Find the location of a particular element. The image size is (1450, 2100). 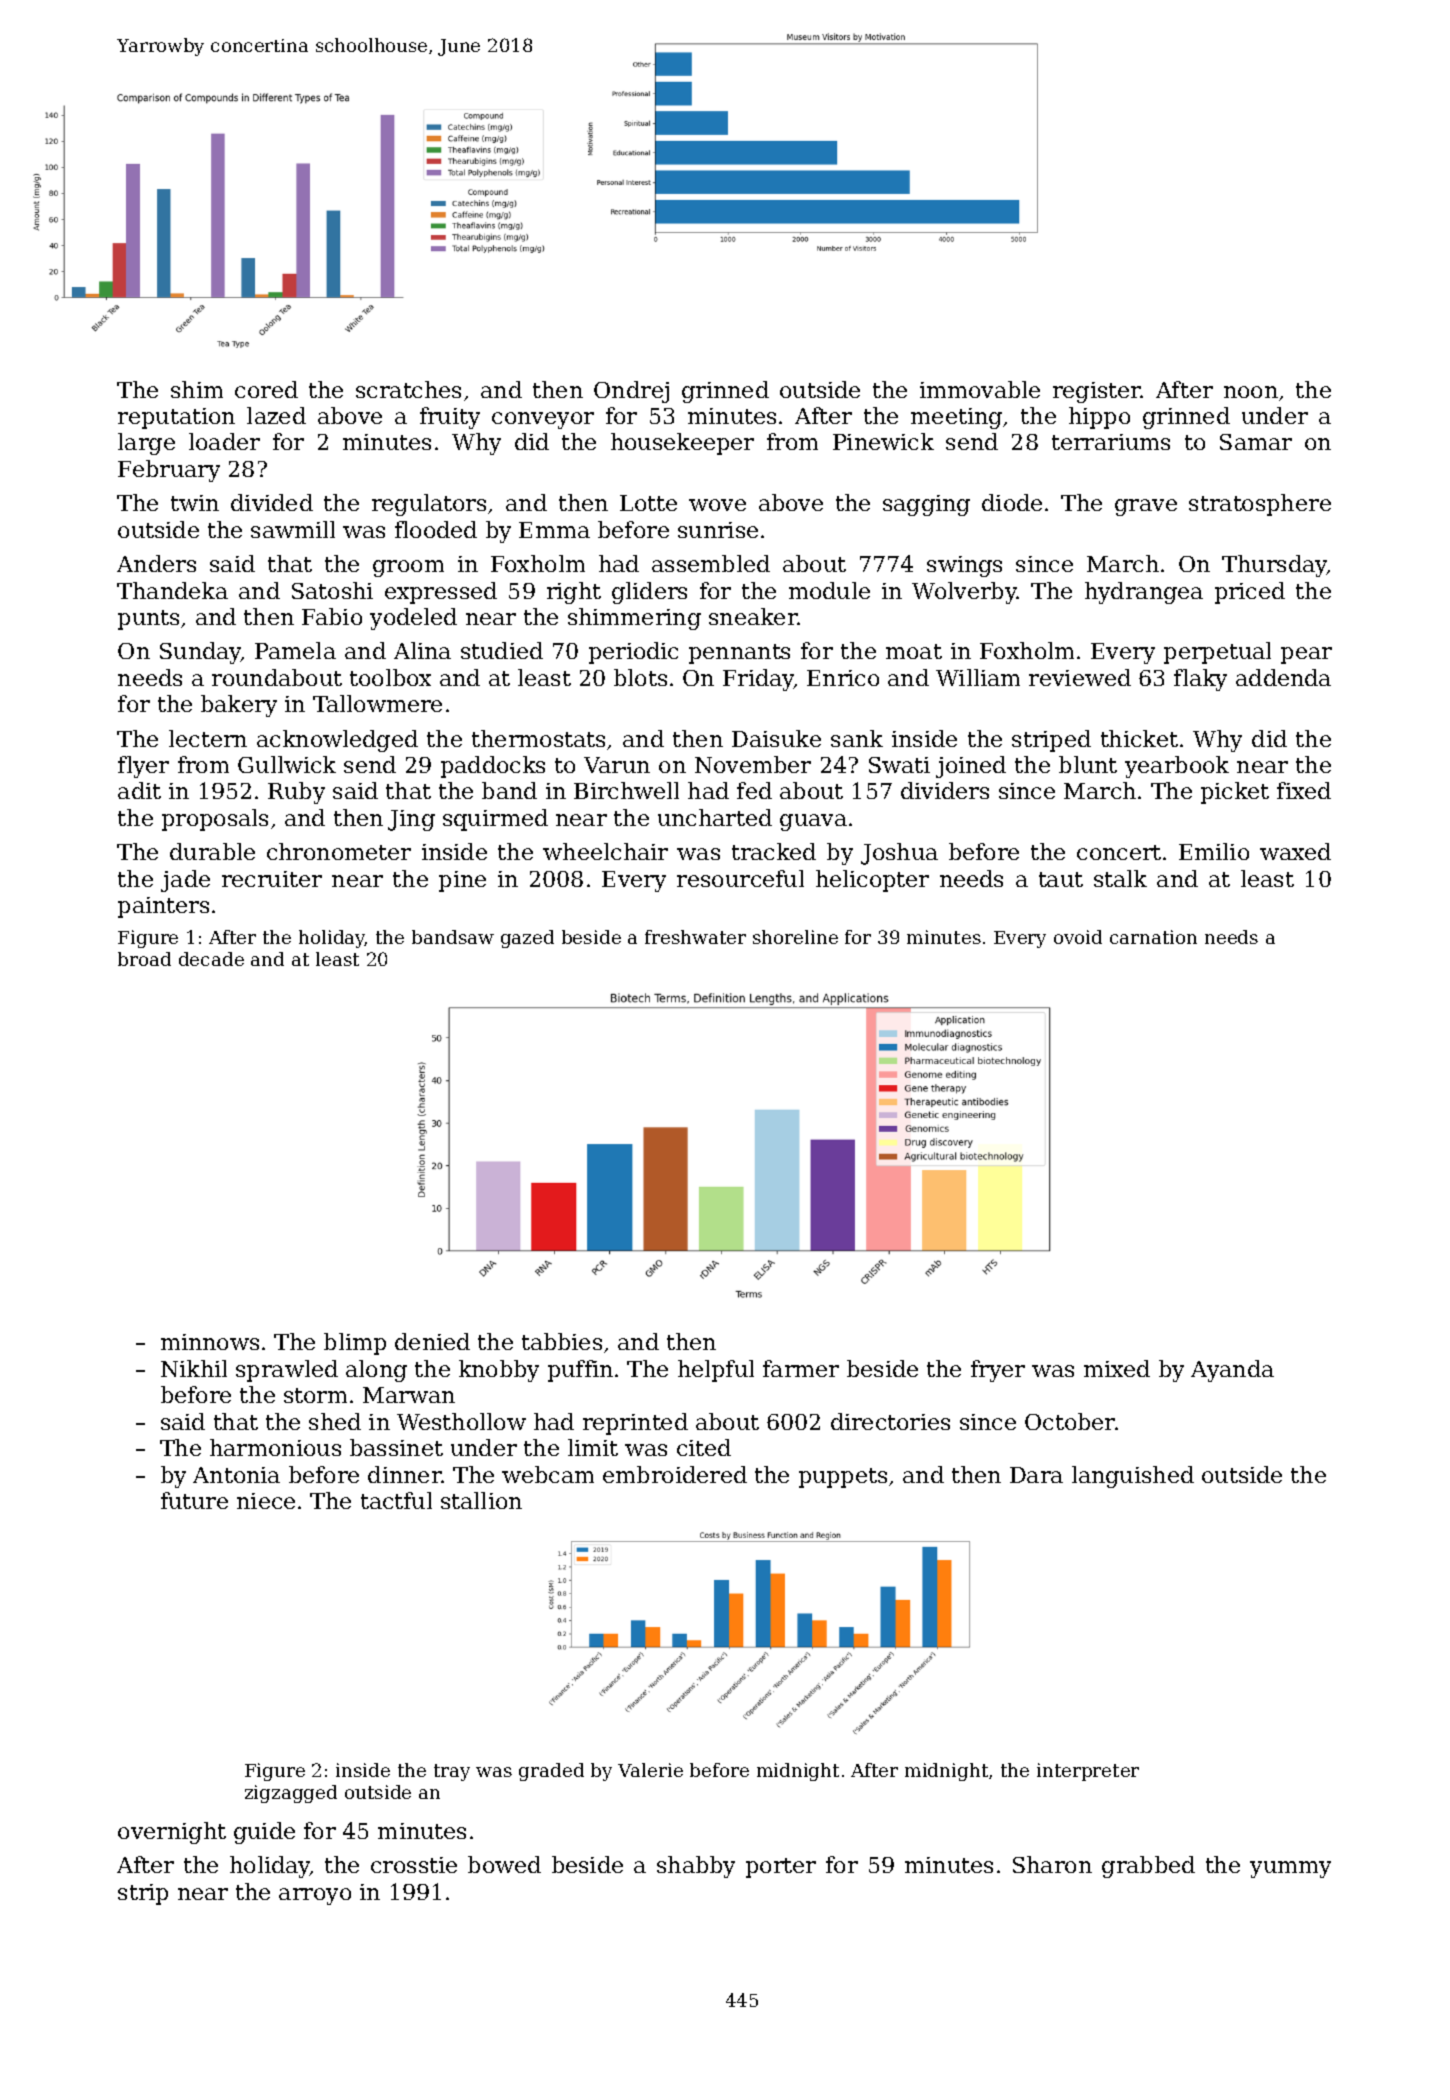

cored is located at coordinates (266, 389).
